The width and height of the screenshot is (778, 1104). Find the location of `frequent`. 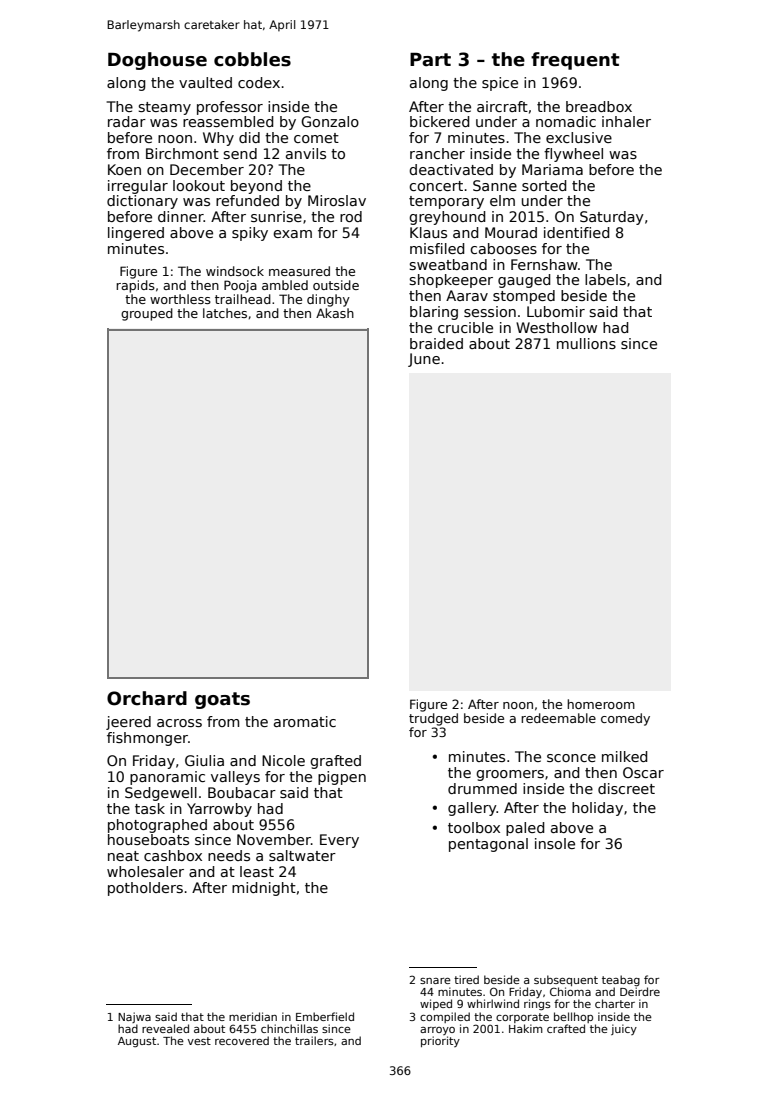

frequent is located at coordinates (575, 61).
